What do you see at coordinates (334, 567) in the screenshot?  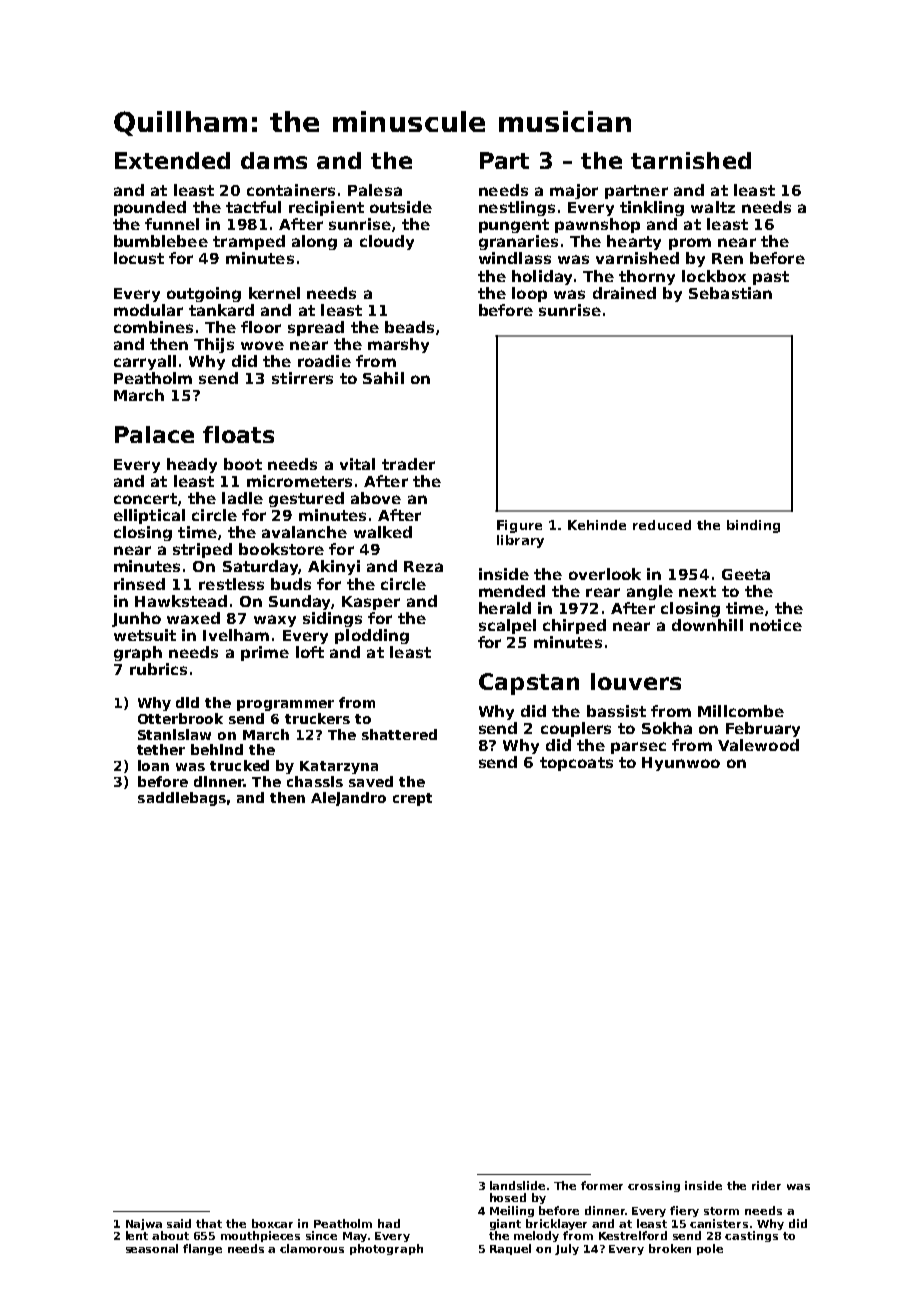 I see `Akinyi` at bounding box center [334, 567].
